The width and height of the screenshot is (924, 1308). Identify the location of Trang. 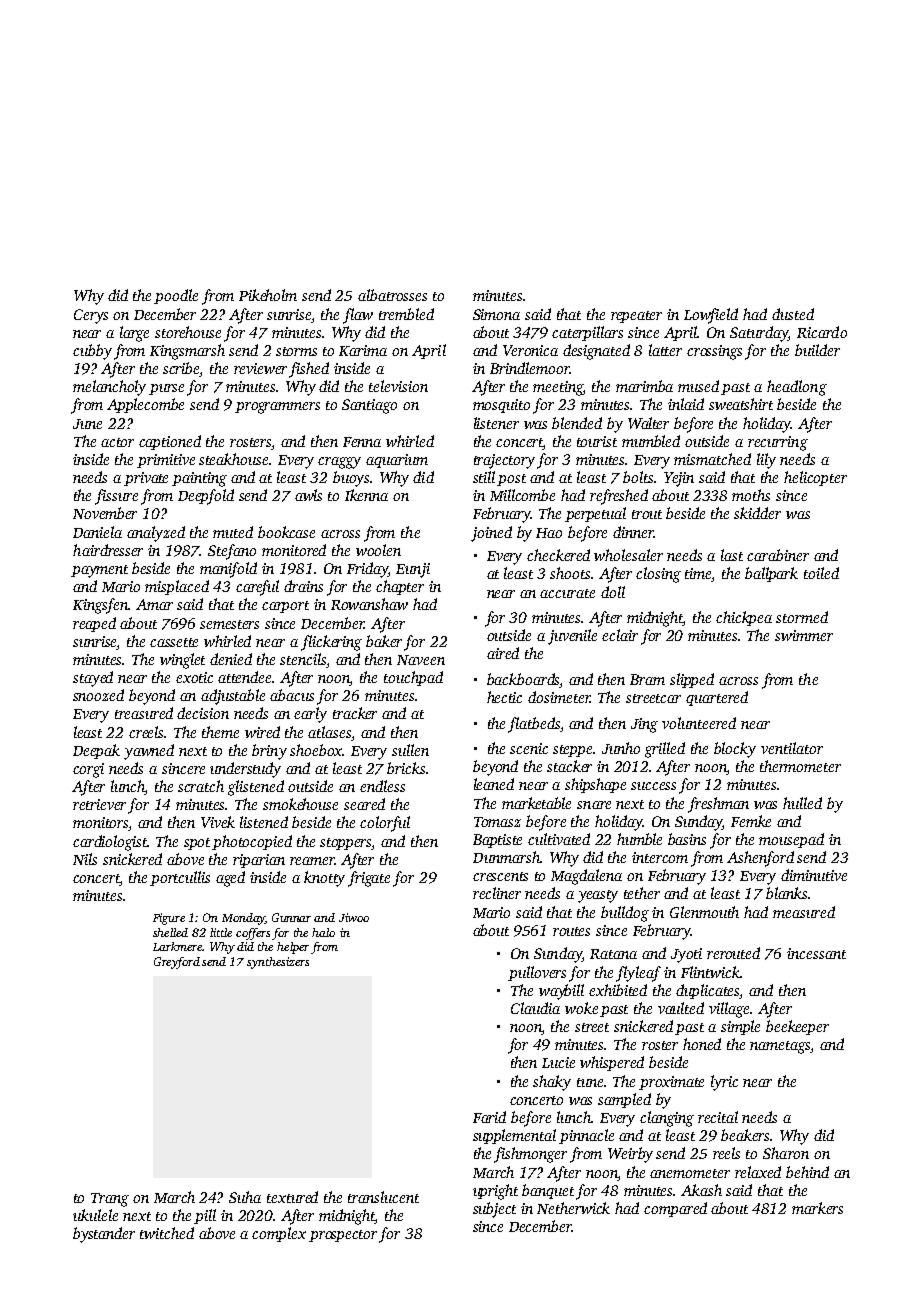
(110, 1200).
